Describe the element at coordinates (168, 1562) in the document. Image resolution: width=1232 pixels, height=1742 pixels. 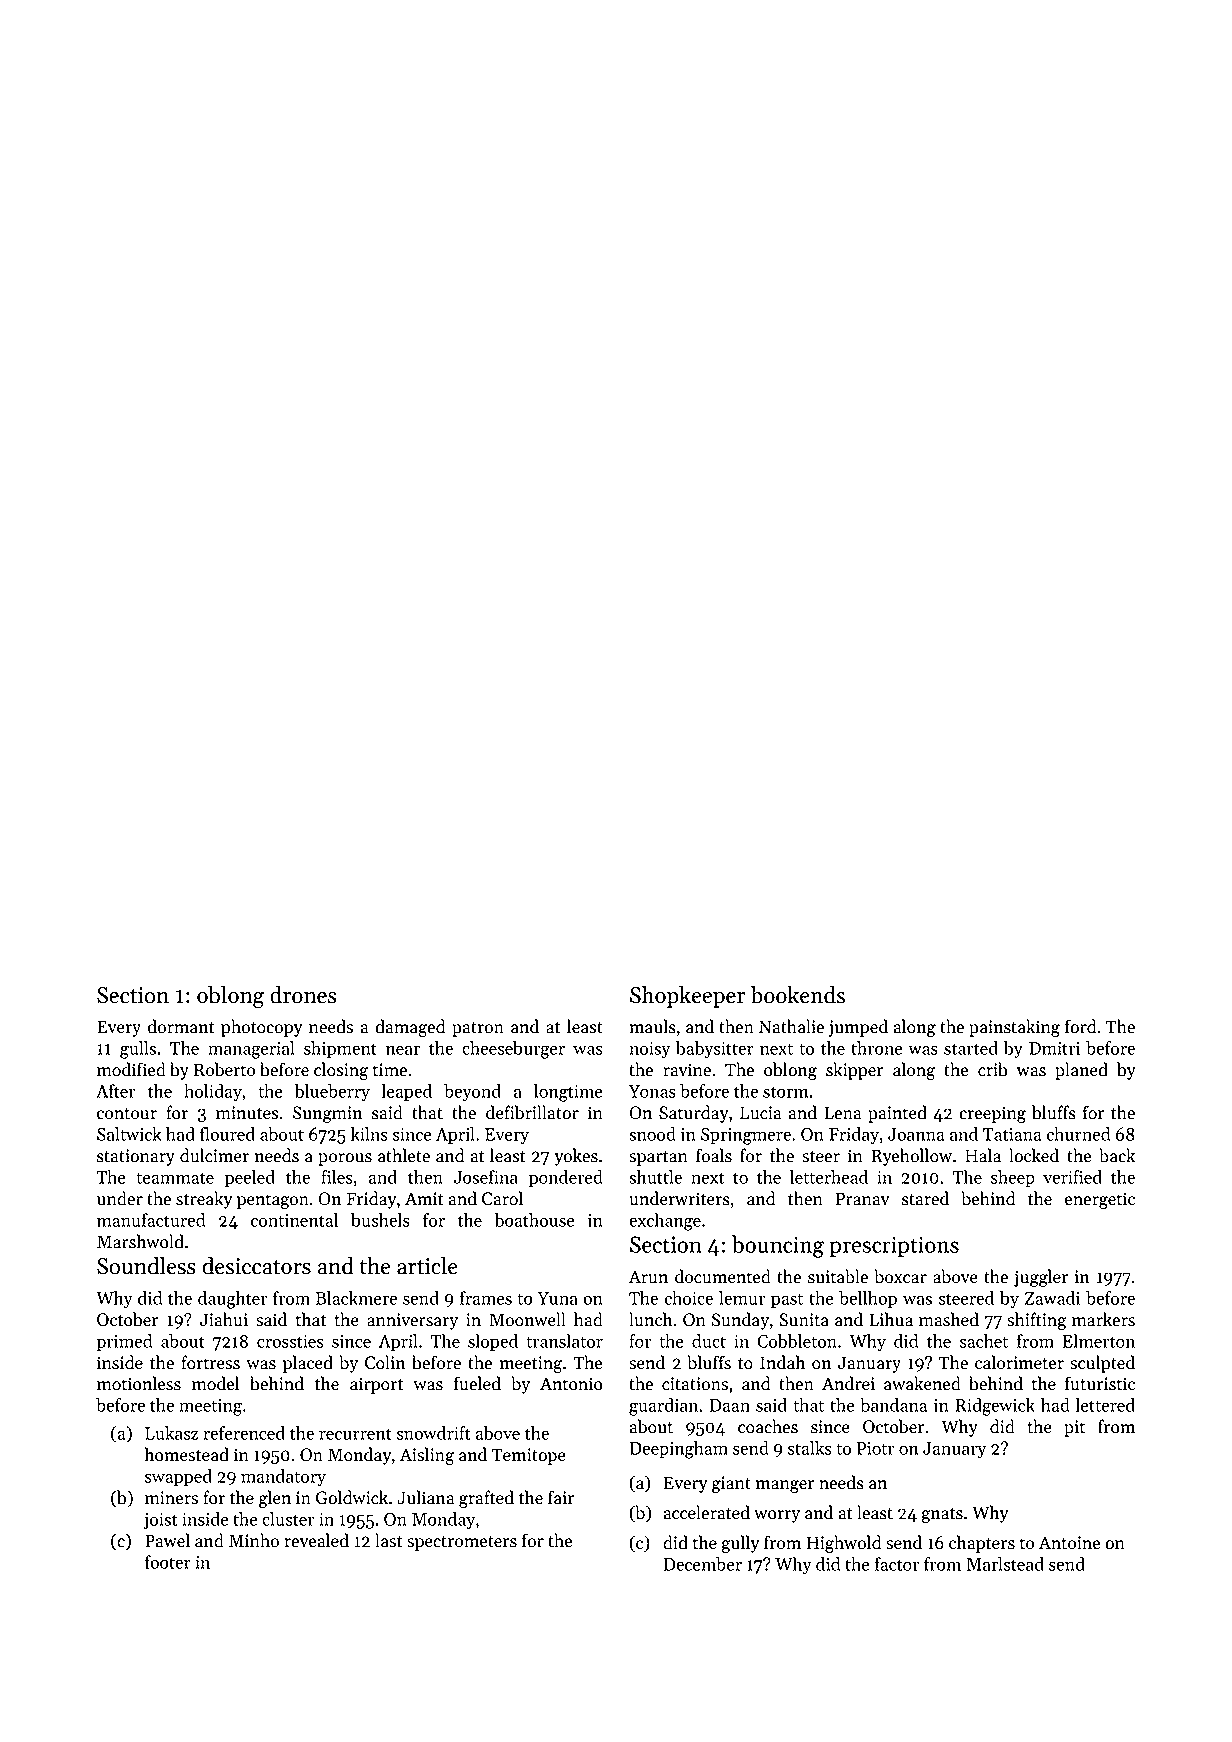
I see `footer` at that location.
